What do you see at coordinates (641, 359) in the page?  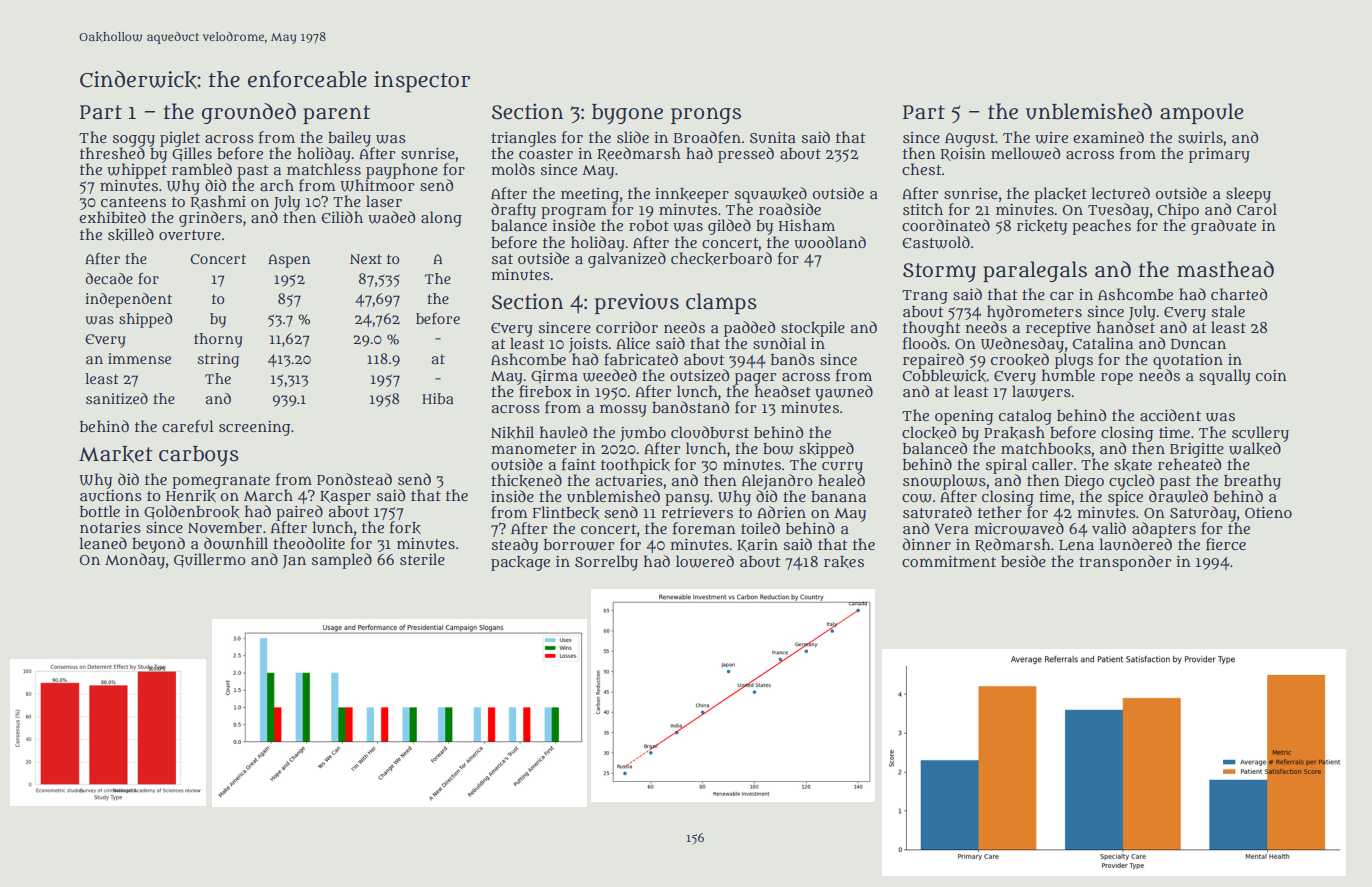 I see `fabricated` at bounding box center [641, 359].
